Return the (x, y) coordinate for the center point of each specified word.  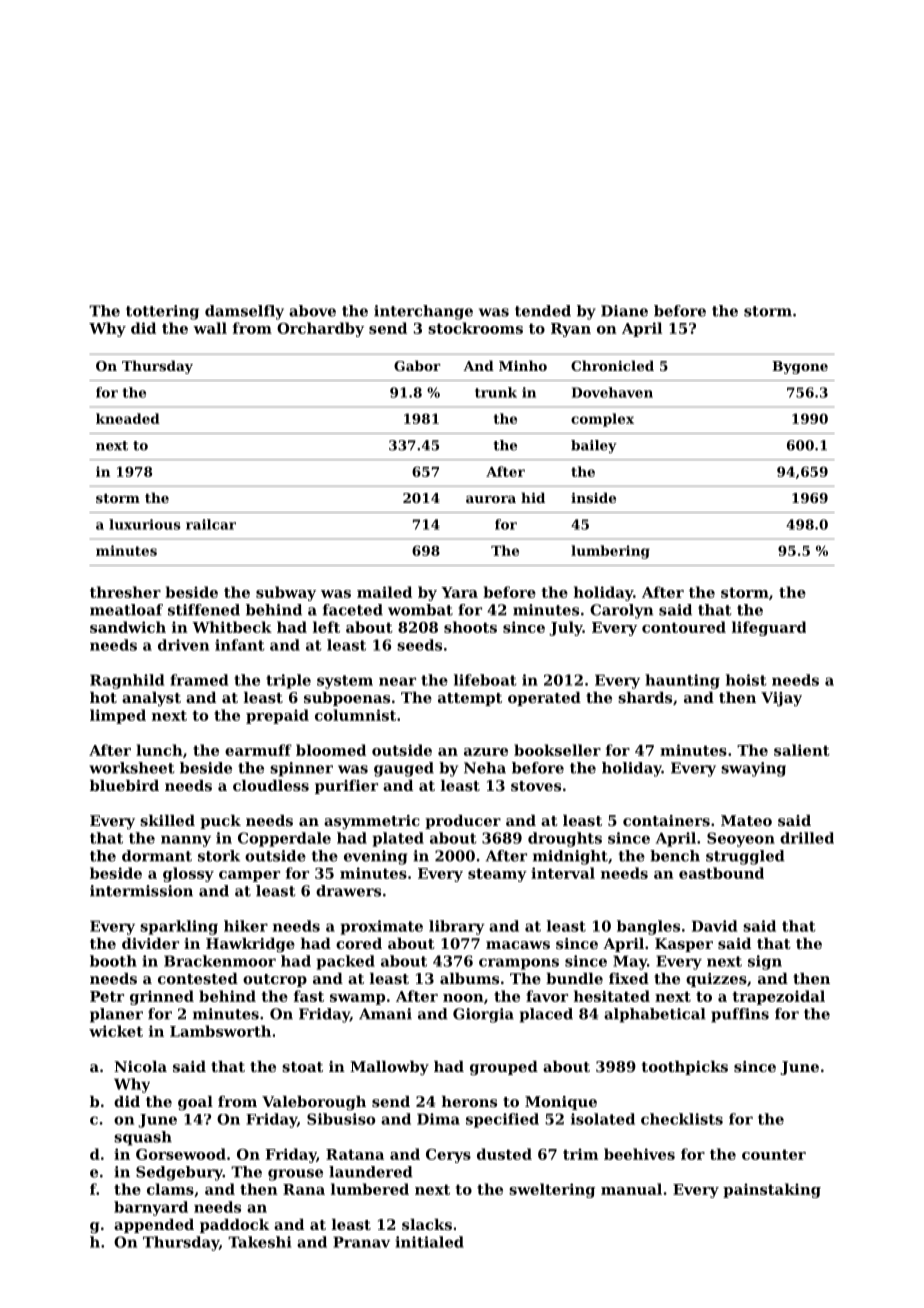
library (457, 927)
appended (154, 1226)
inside (593, 497)
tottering (162, 312)
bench (675, 856)
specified (502, 1120)
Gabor (417, 365)
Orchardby (320, 329)
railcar (211, 524)
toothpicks (684, 1068)
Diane (624, 311)
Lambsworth (220, 1031)
